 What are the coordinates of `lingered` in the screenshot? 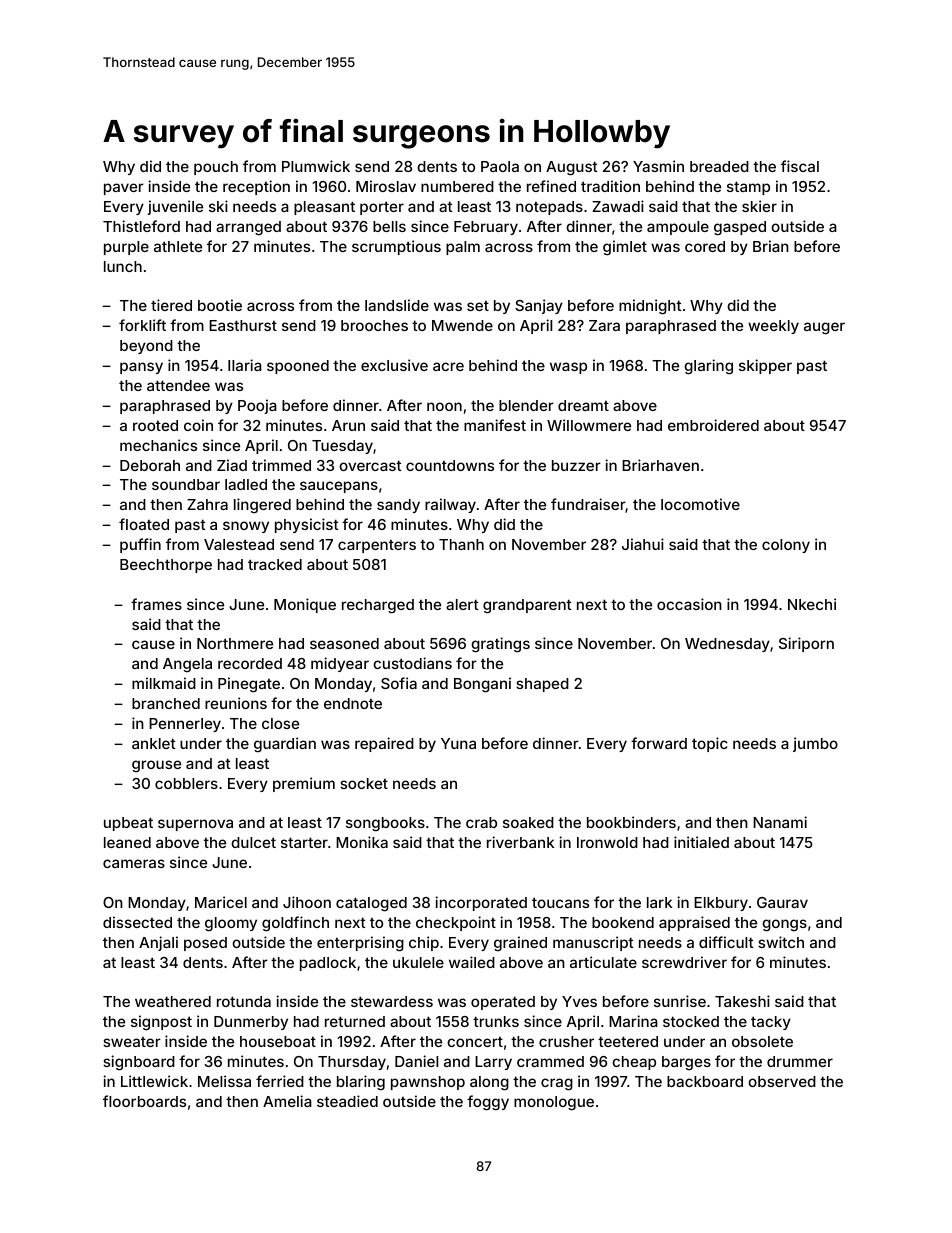 It's located at (262, 505).
